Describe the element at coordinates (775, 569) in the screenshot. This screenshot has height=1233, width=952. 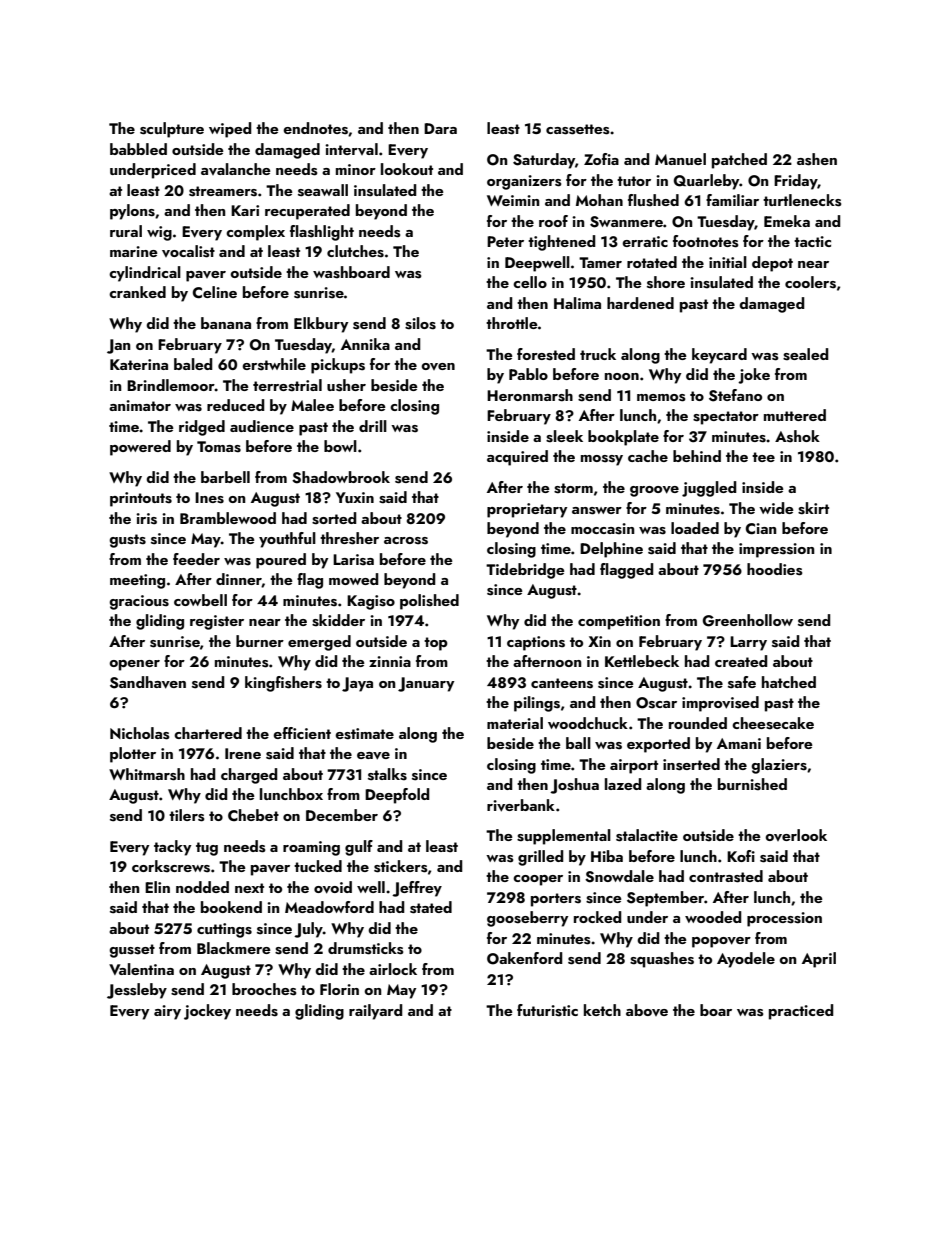
I see `hoodies` at that location.
